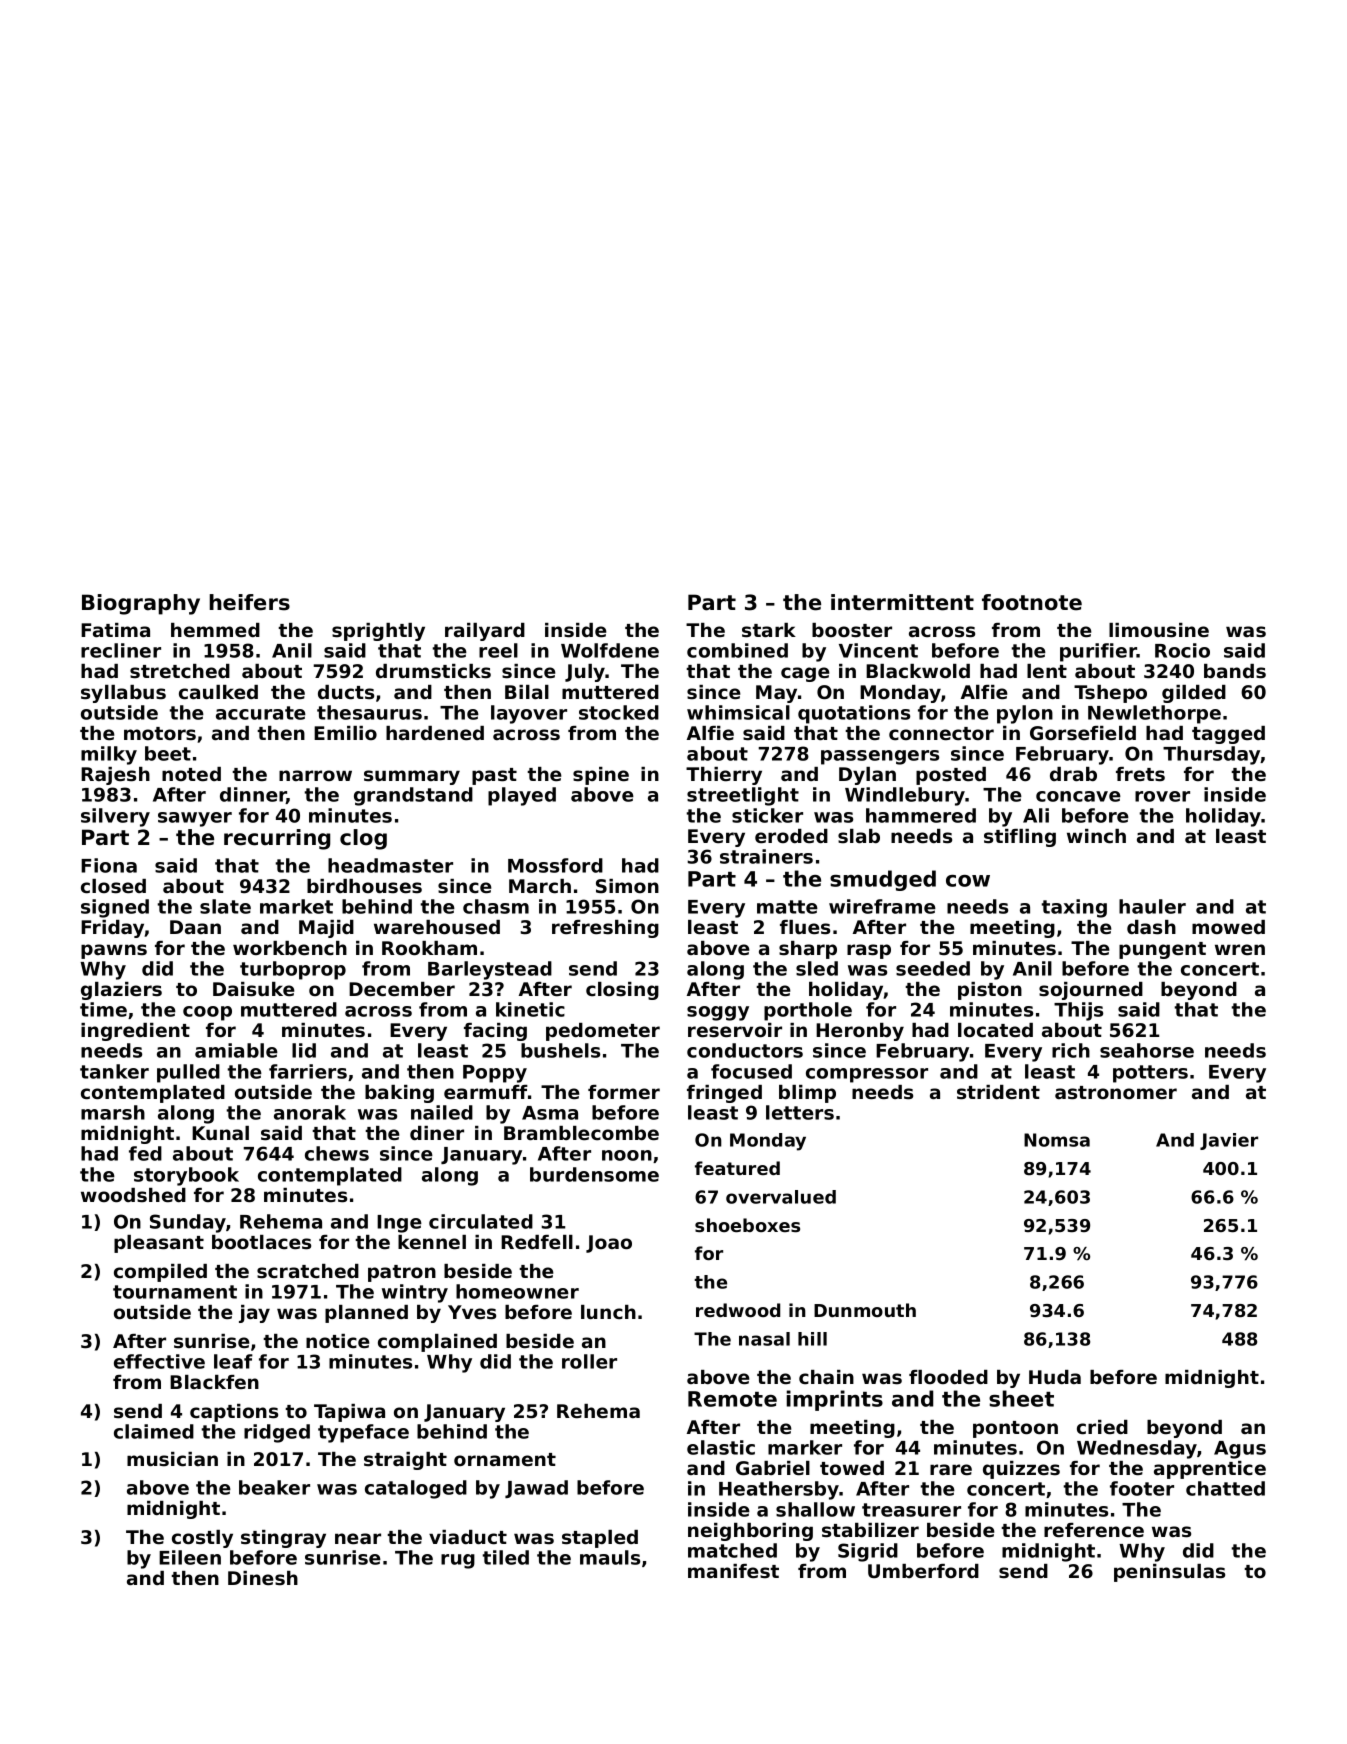 The image size is (1347, 1744). I want to click on neighboring, so click(750, 1532).
